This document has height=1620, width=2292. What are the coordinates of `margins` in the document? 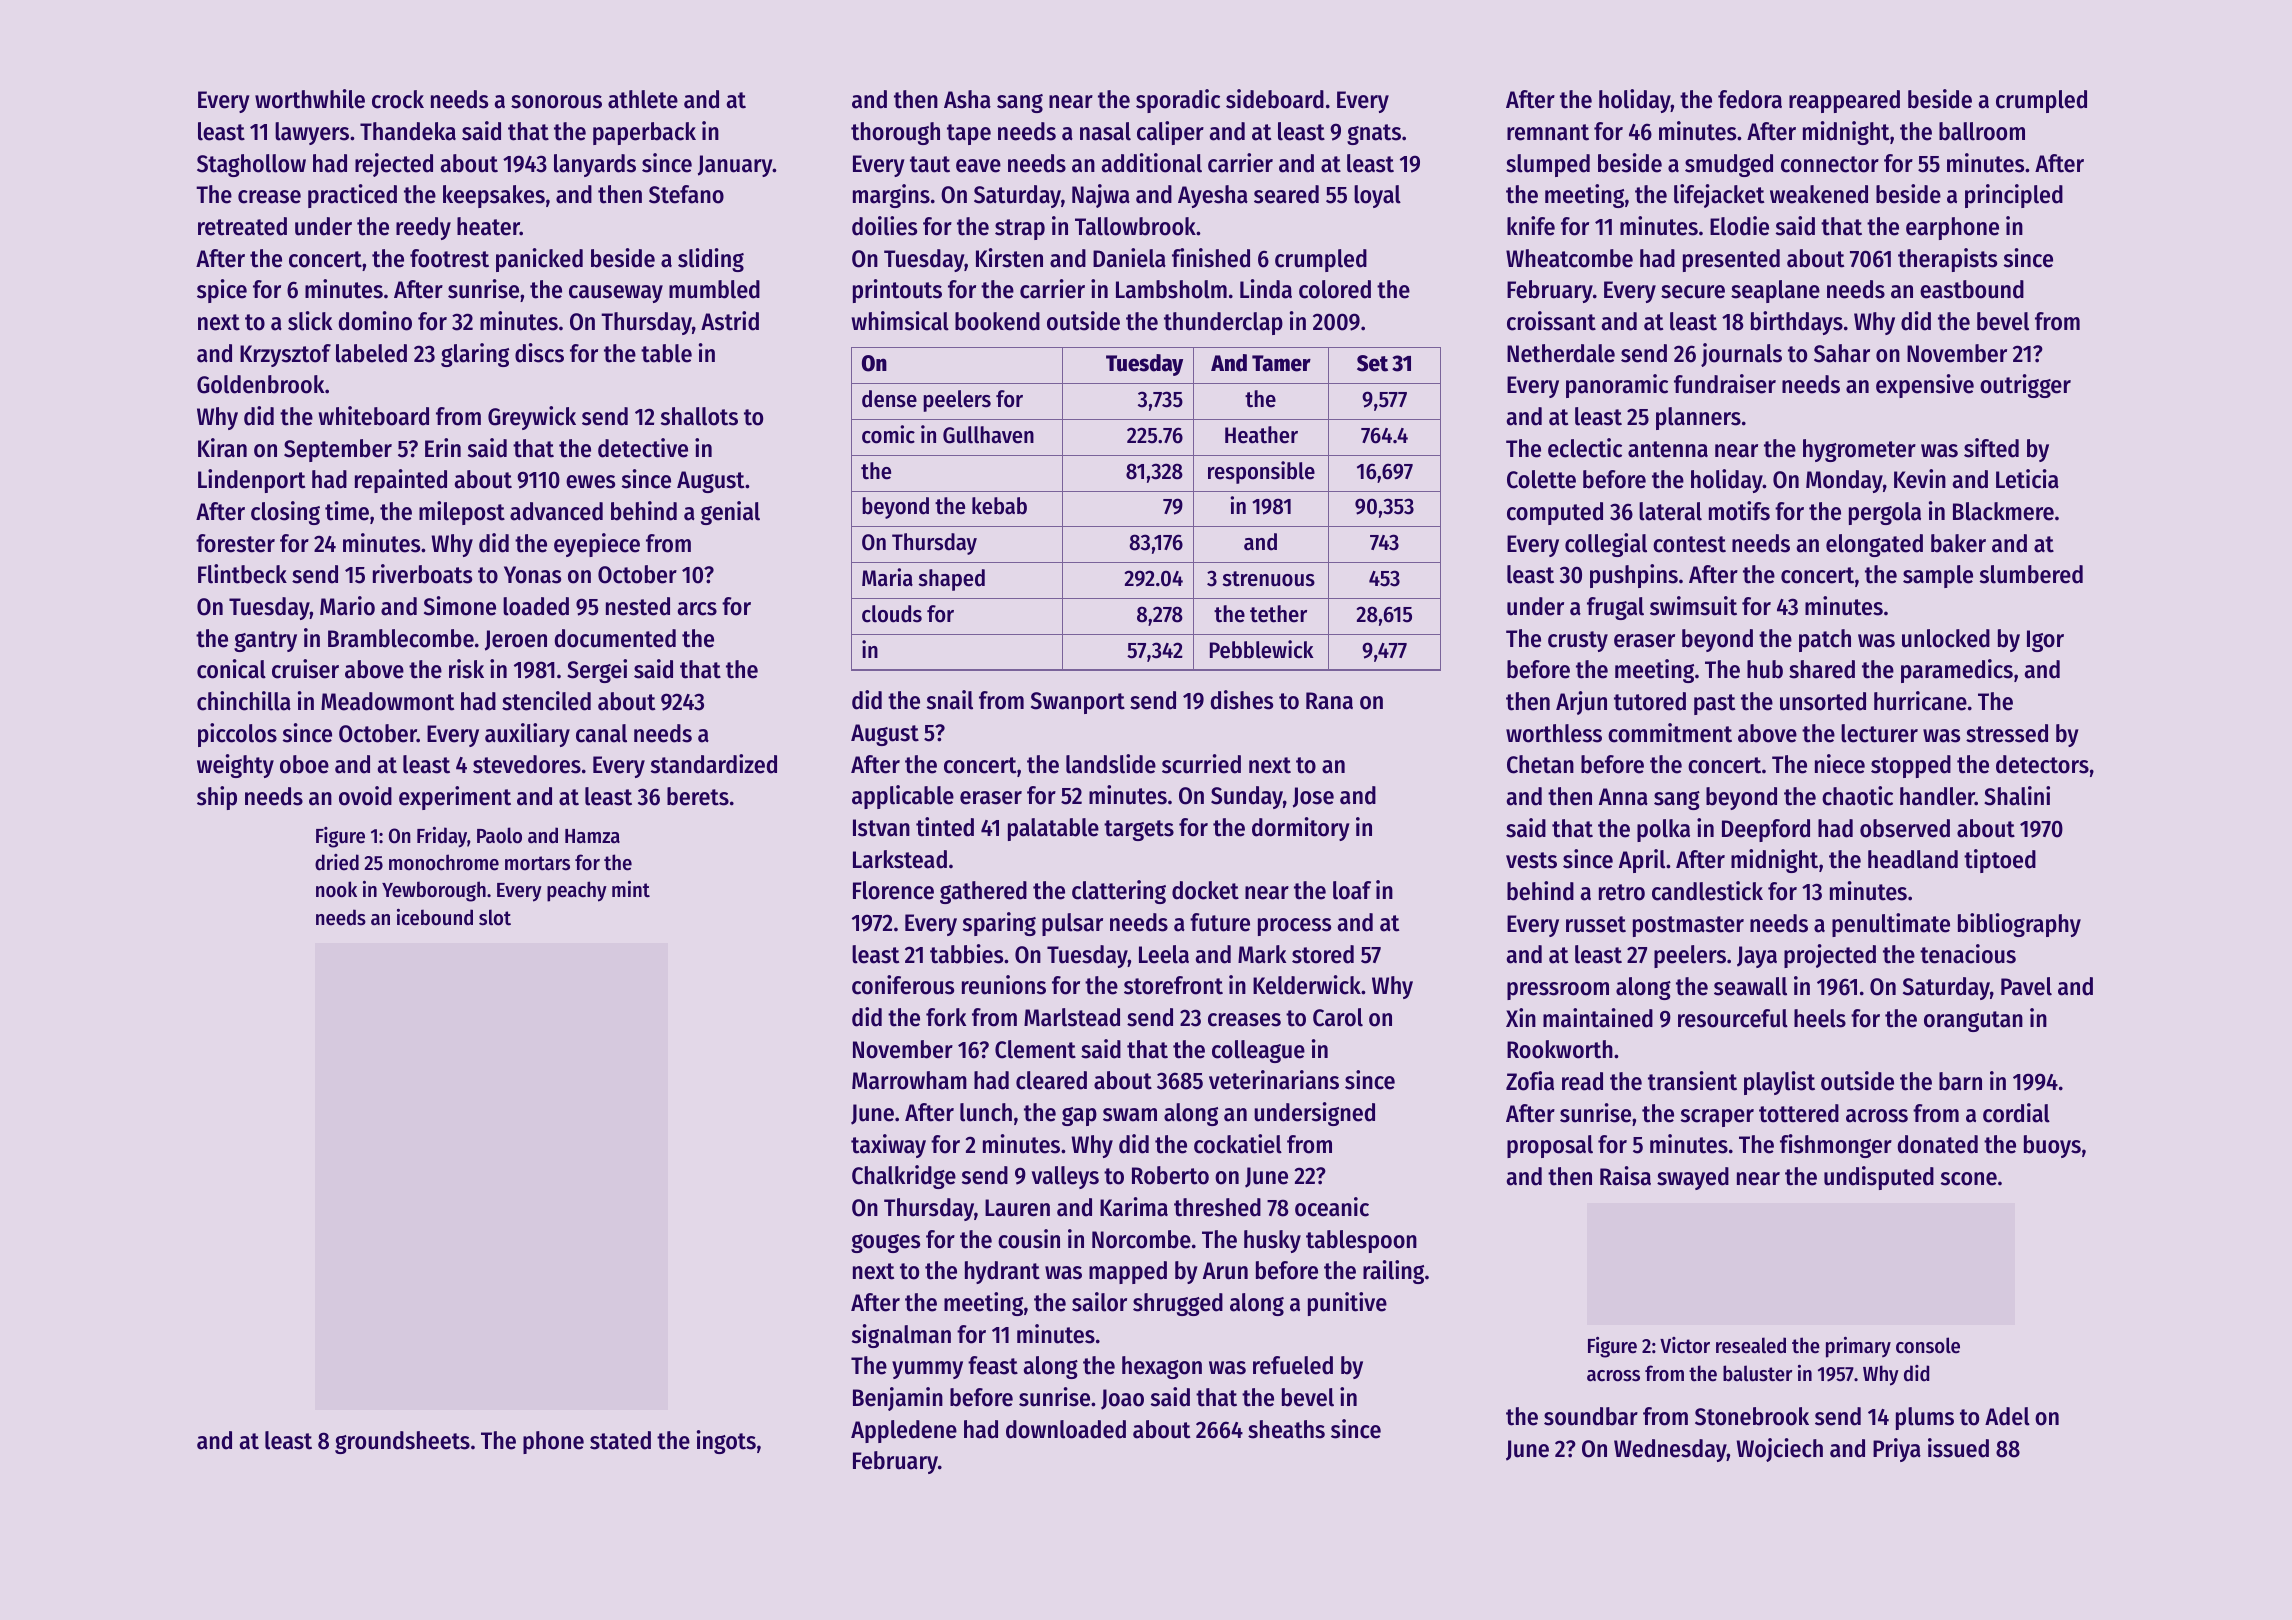 It's located at (891, 196).
